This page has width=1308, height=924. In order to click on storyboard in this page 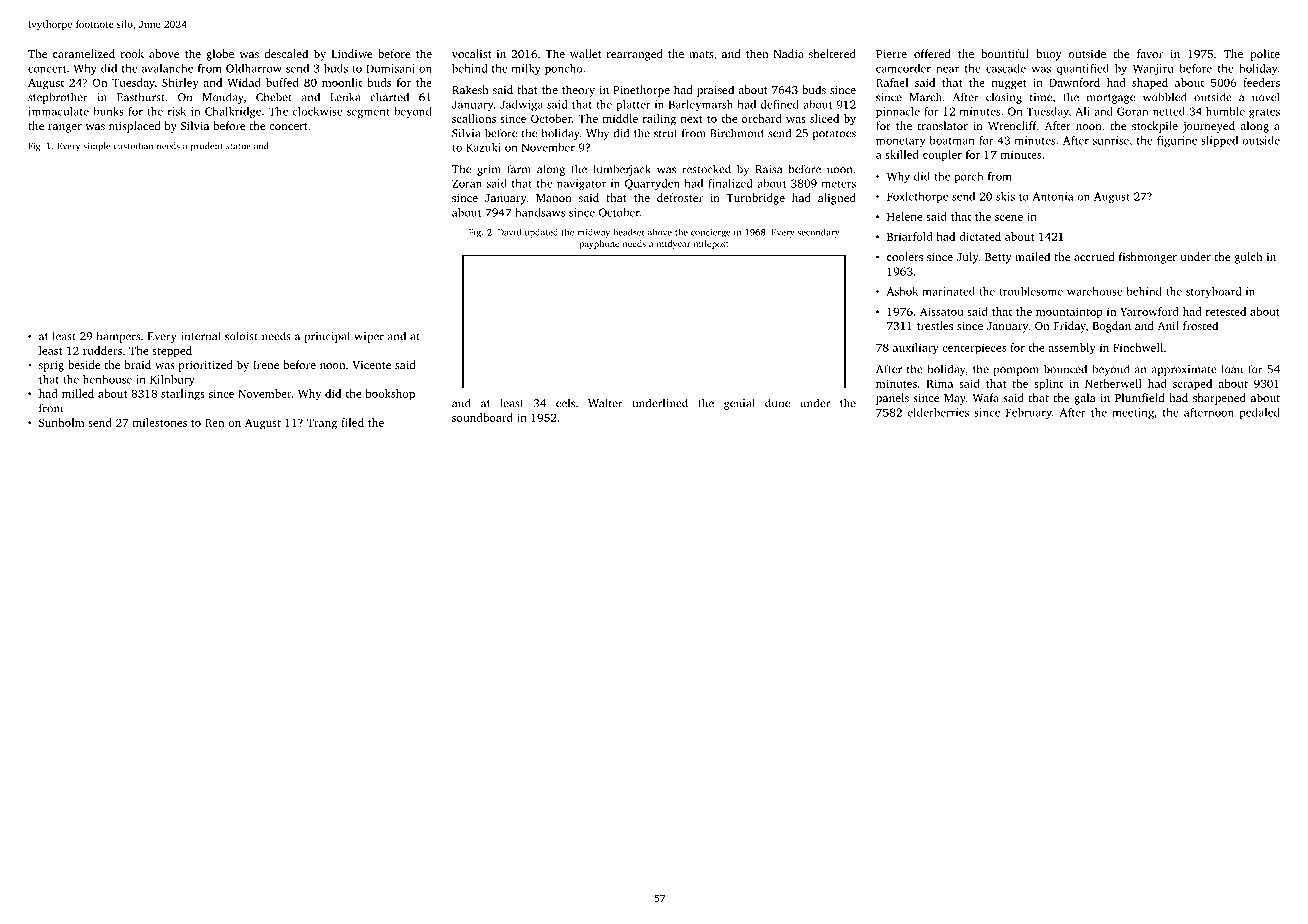, I will do `click(1214, 292)`.
